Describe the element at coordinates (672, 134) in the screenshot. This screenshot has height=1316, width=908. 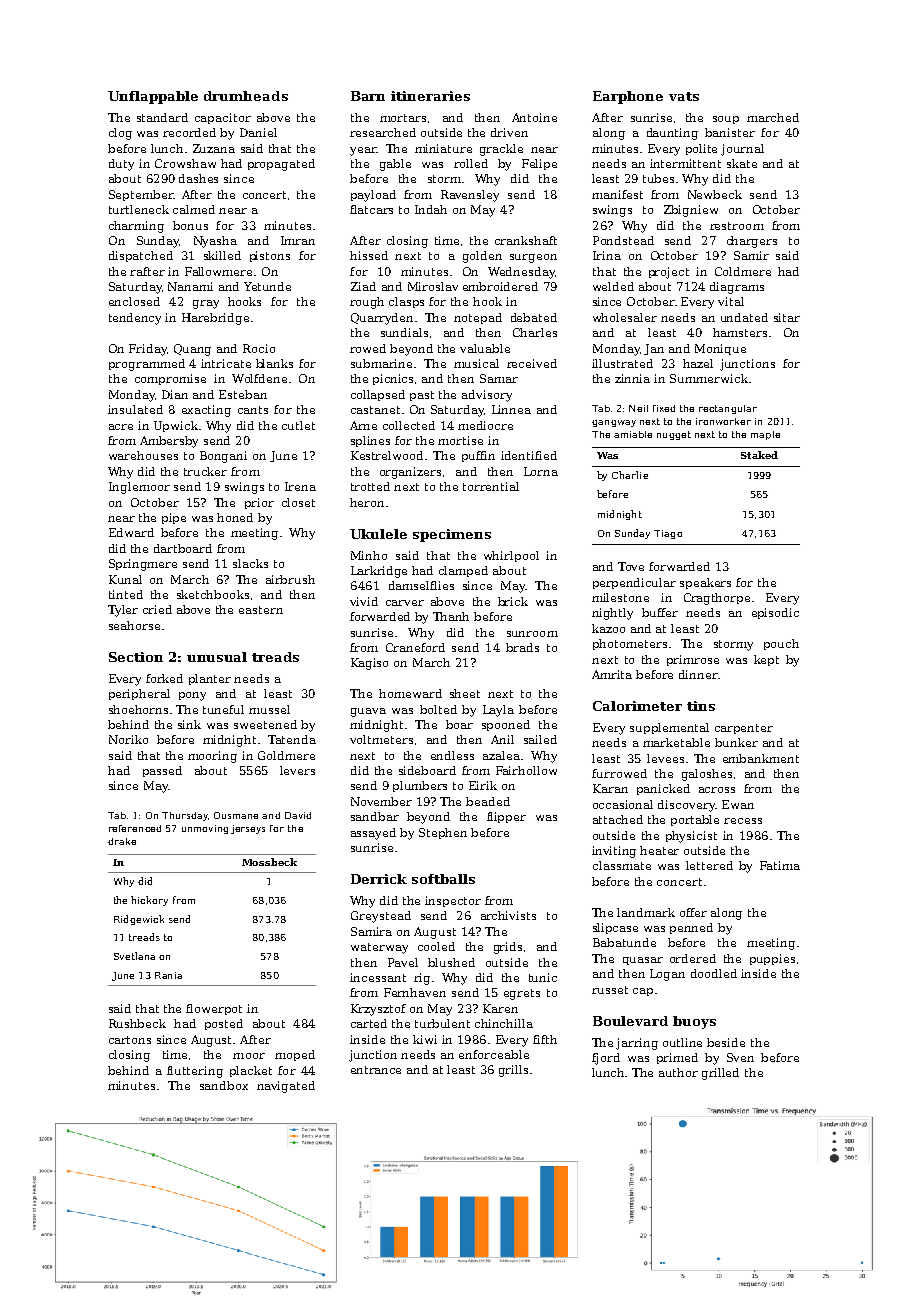
I see `daunting` at that location.
